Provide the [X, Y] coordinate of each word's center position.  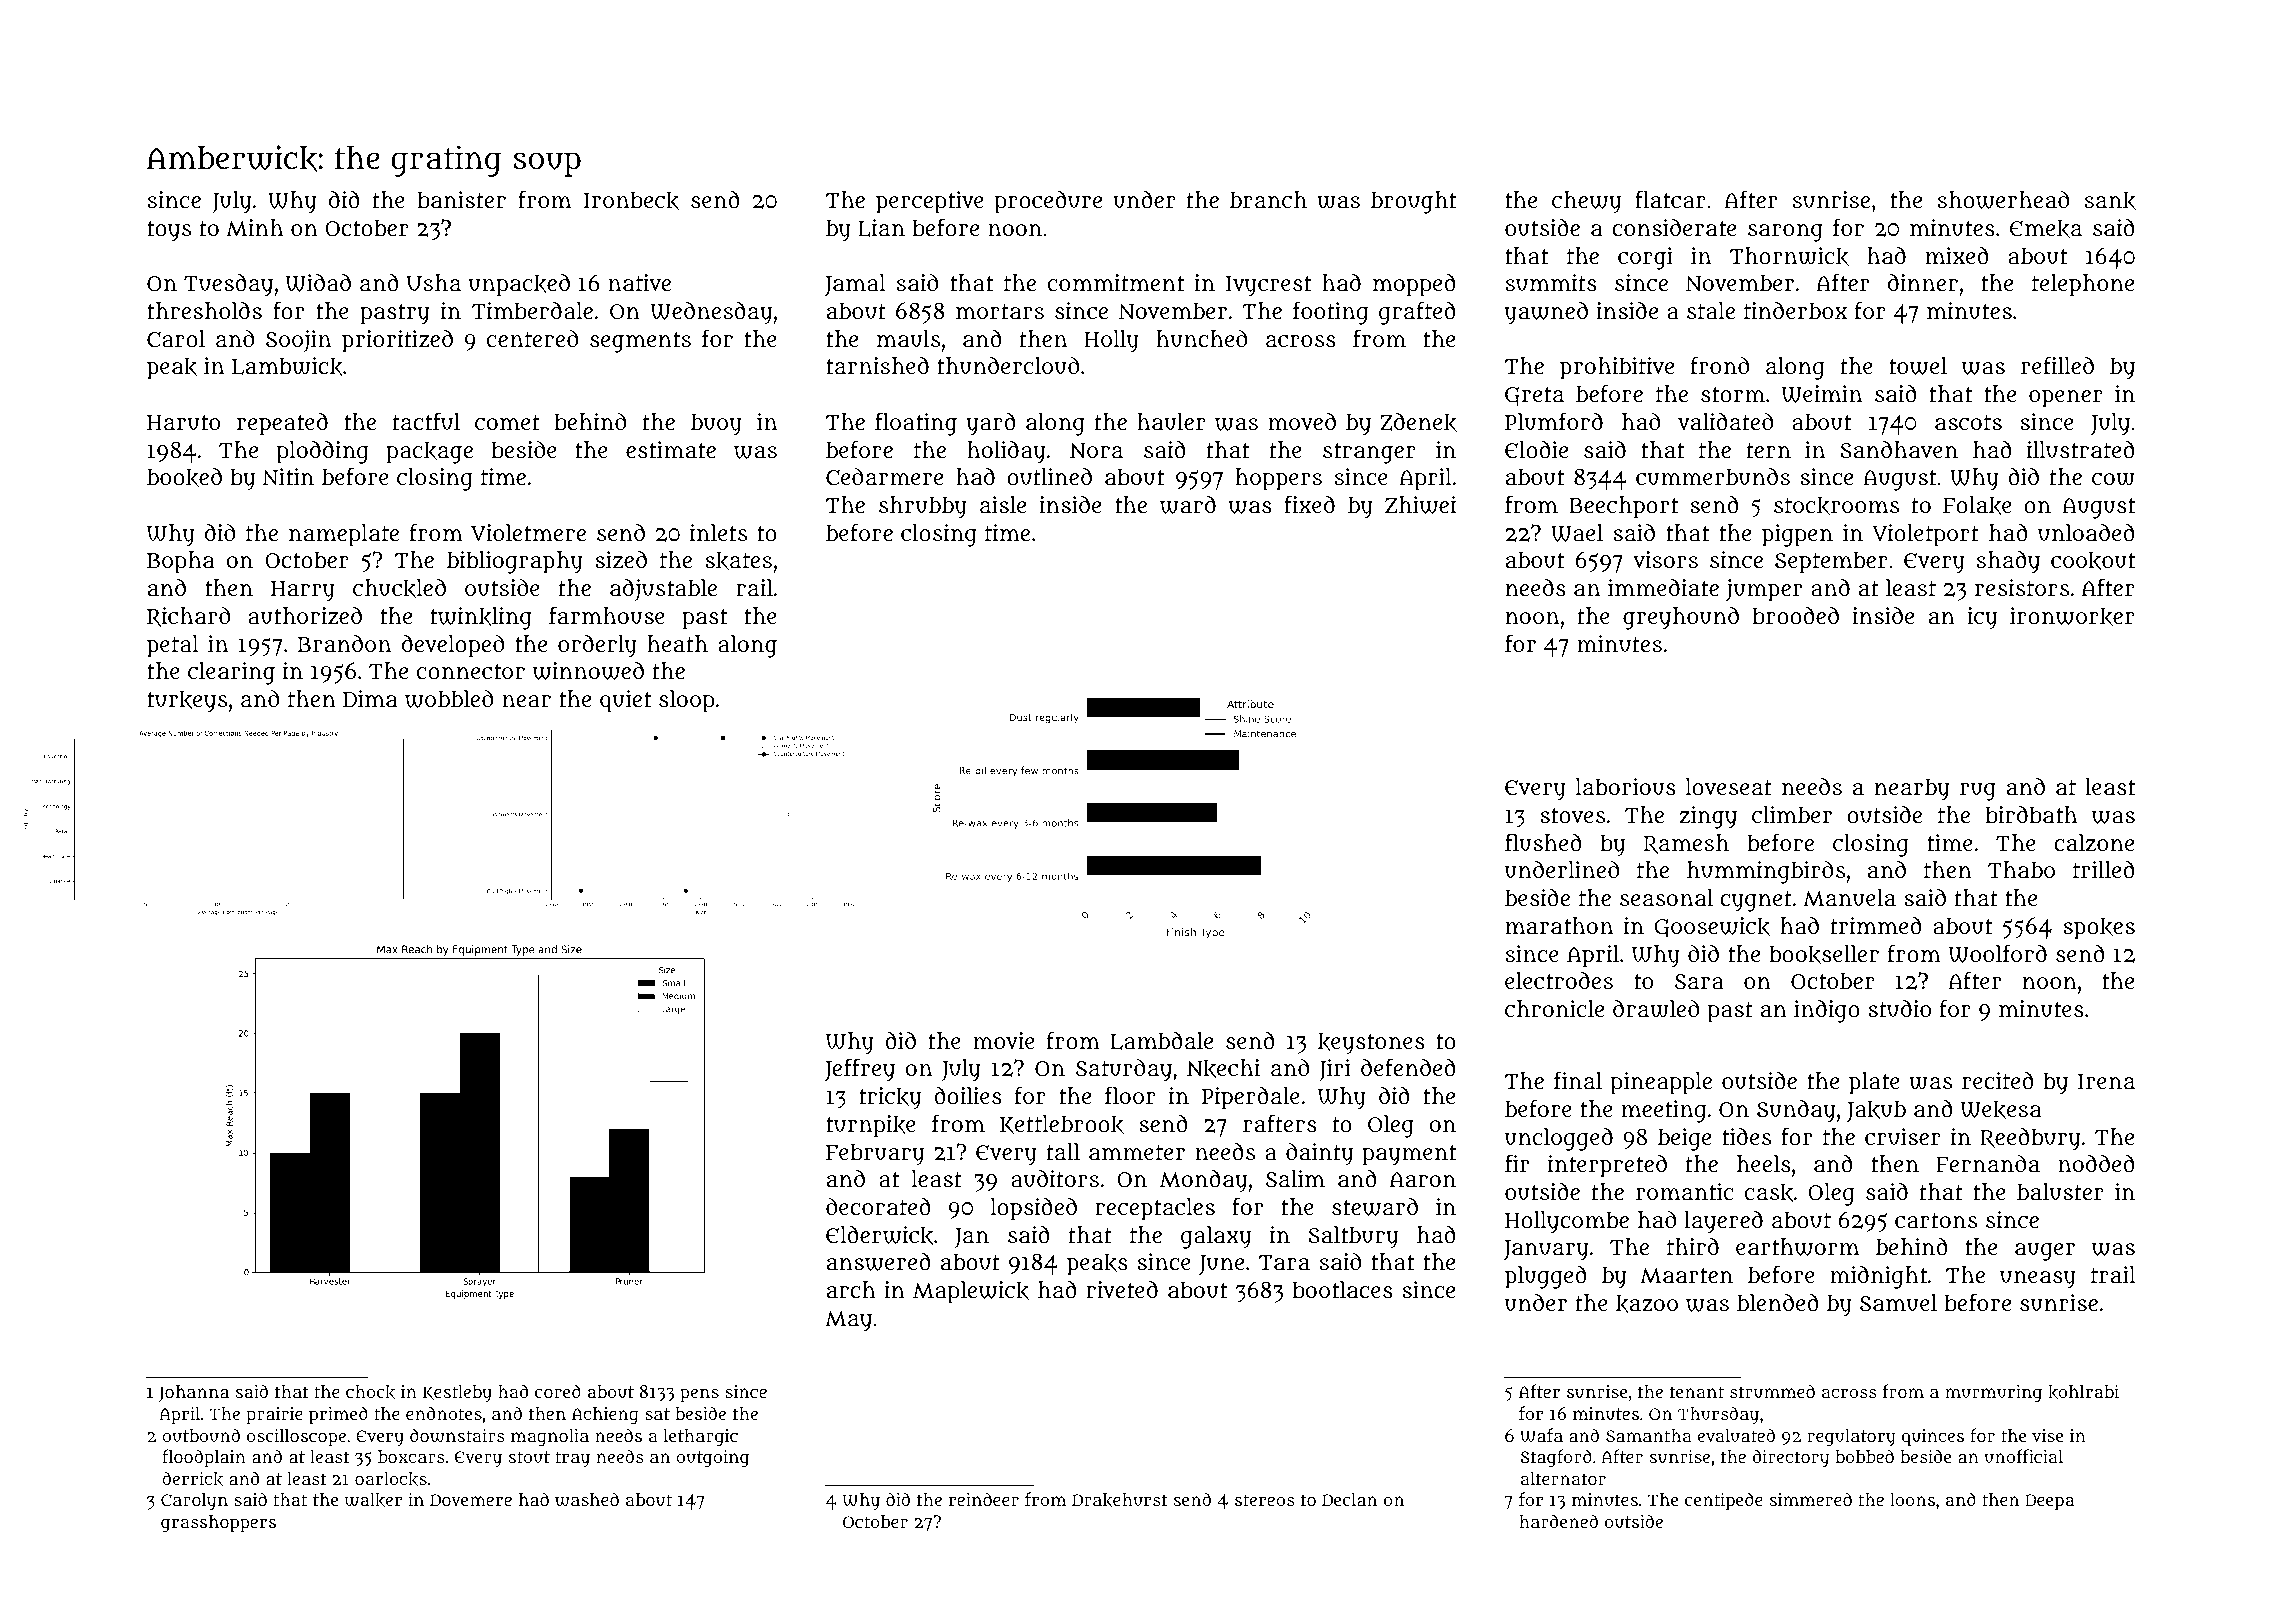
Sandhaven [1899, 450]
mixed [1957, 255]
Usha [433, 282]
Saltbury [1353, 1237]
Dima [370, 698]
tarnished [877, 365]
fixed [1309, 504]
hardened [1559, 1521]
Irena [2106, 1081]
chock [370, 1392]
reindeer [984, 1499]
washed [587, 1499]
